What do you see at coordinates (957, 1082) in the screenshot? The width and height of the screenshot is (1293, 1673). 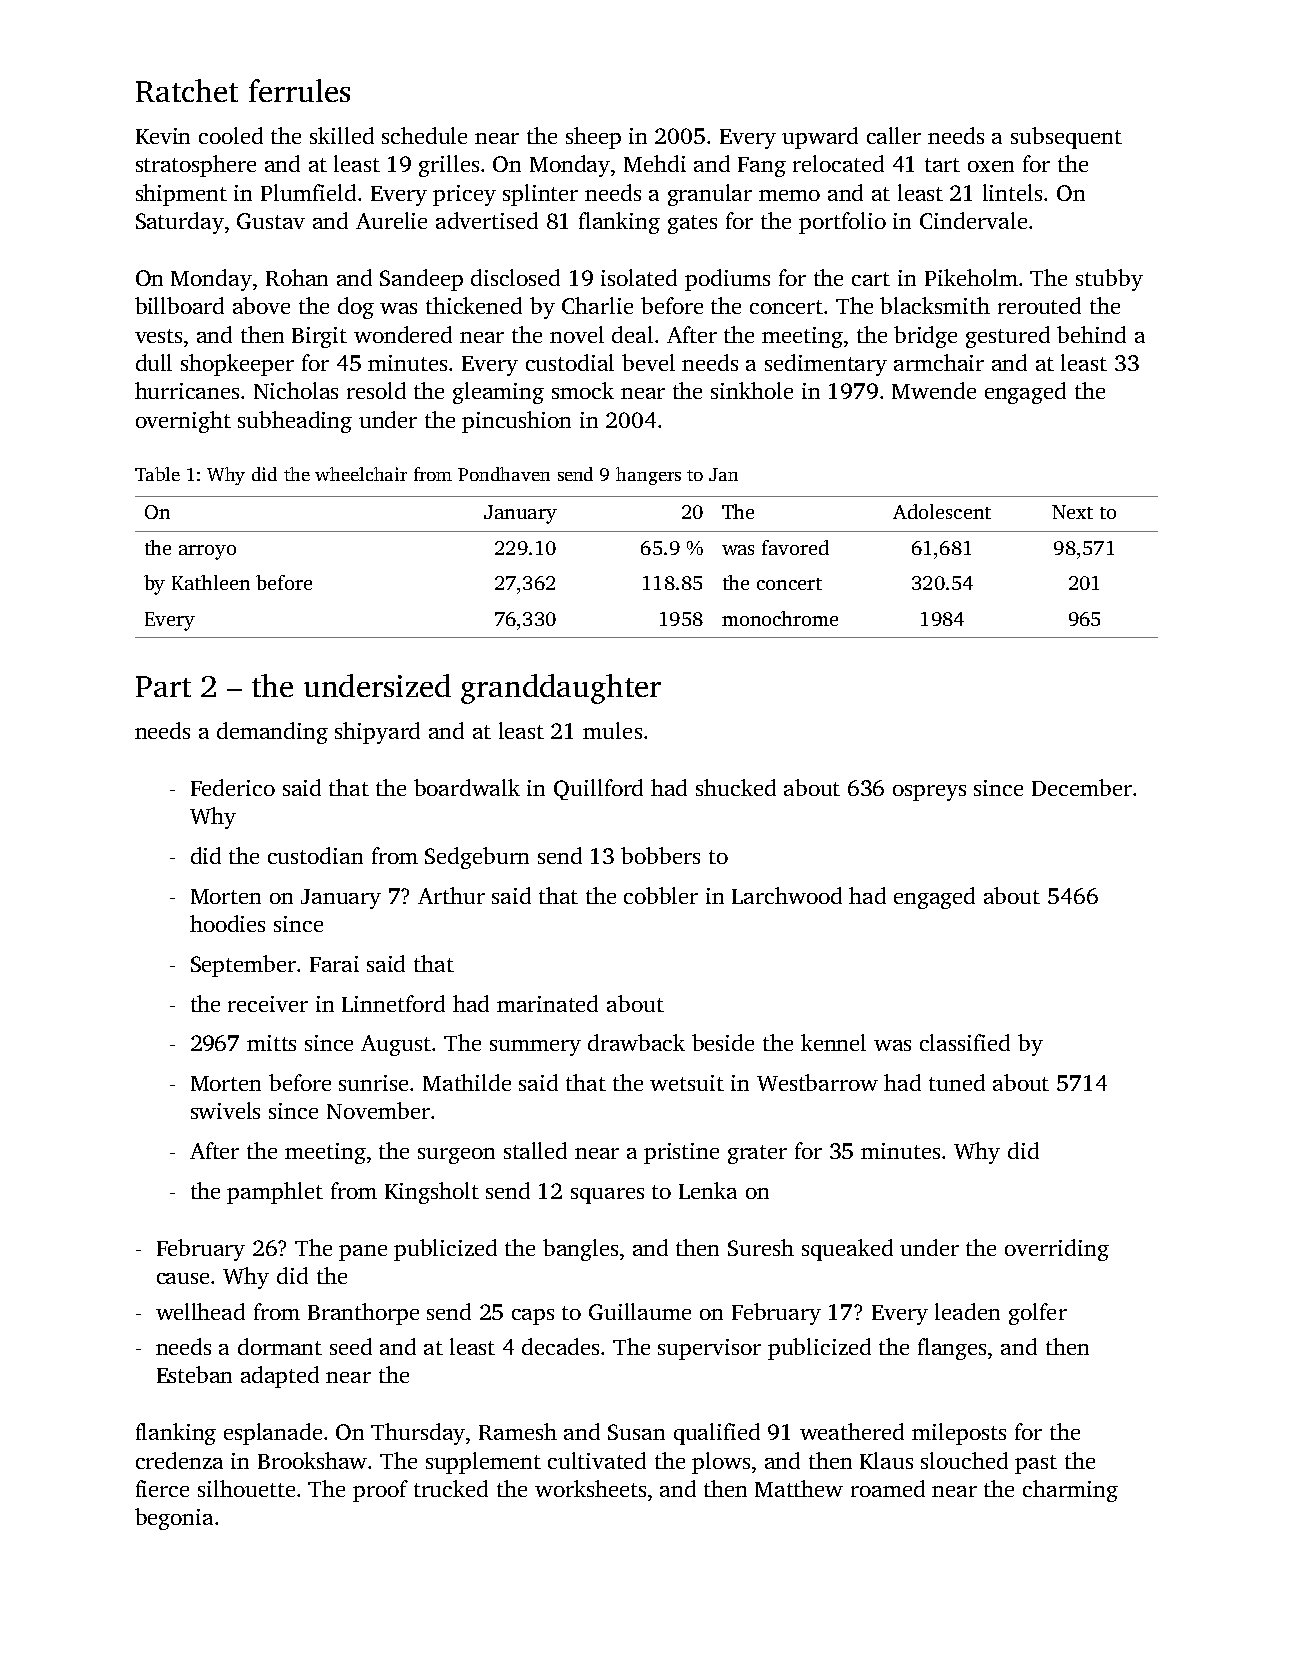 I see `tuned` at bounding box center [957, 1082].
